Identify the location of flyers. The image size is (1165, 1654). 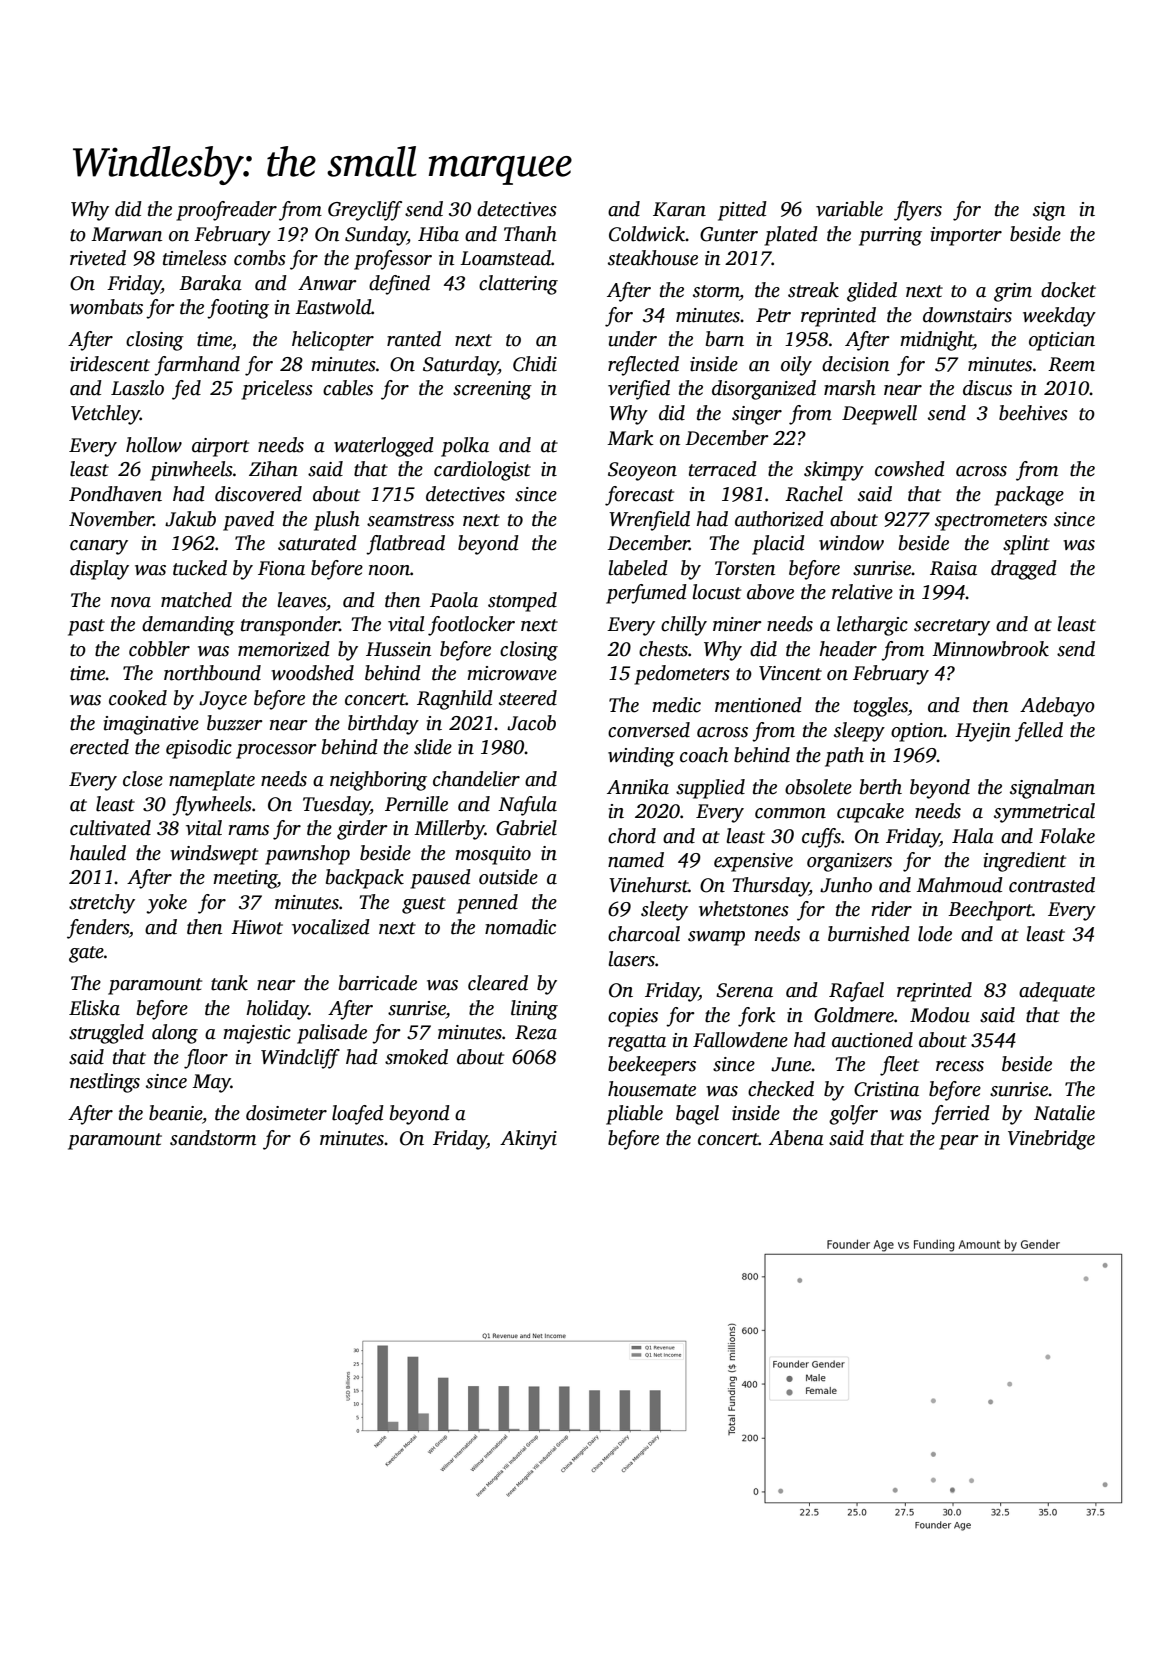
(918, 211).
